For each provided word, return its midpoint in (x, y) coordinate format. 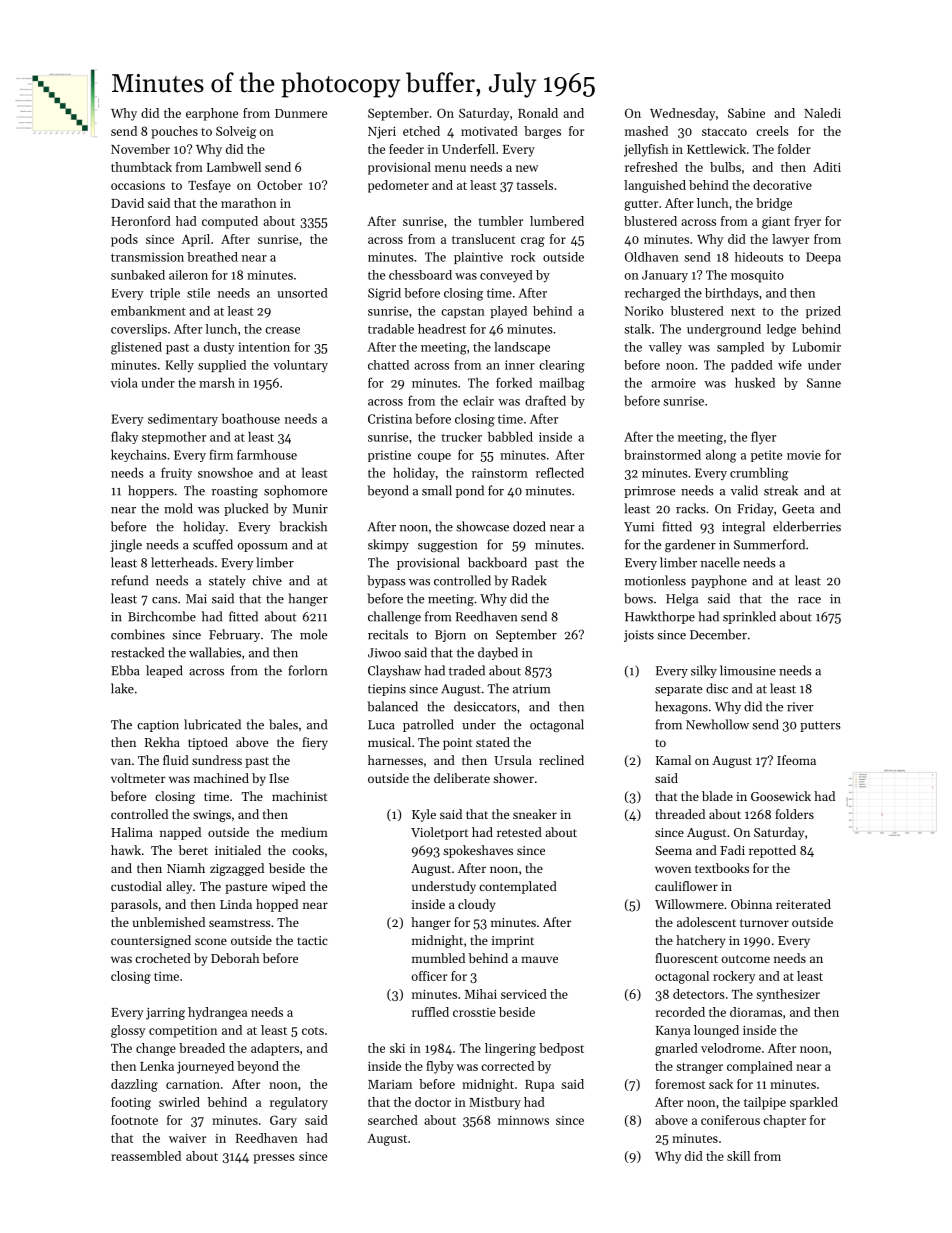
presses (273, 1159)
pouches (174, 132)
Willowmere (689, 904)
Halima (132, 832)
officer (429, 976)
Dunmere (301, 113)
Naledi (822, 113)
